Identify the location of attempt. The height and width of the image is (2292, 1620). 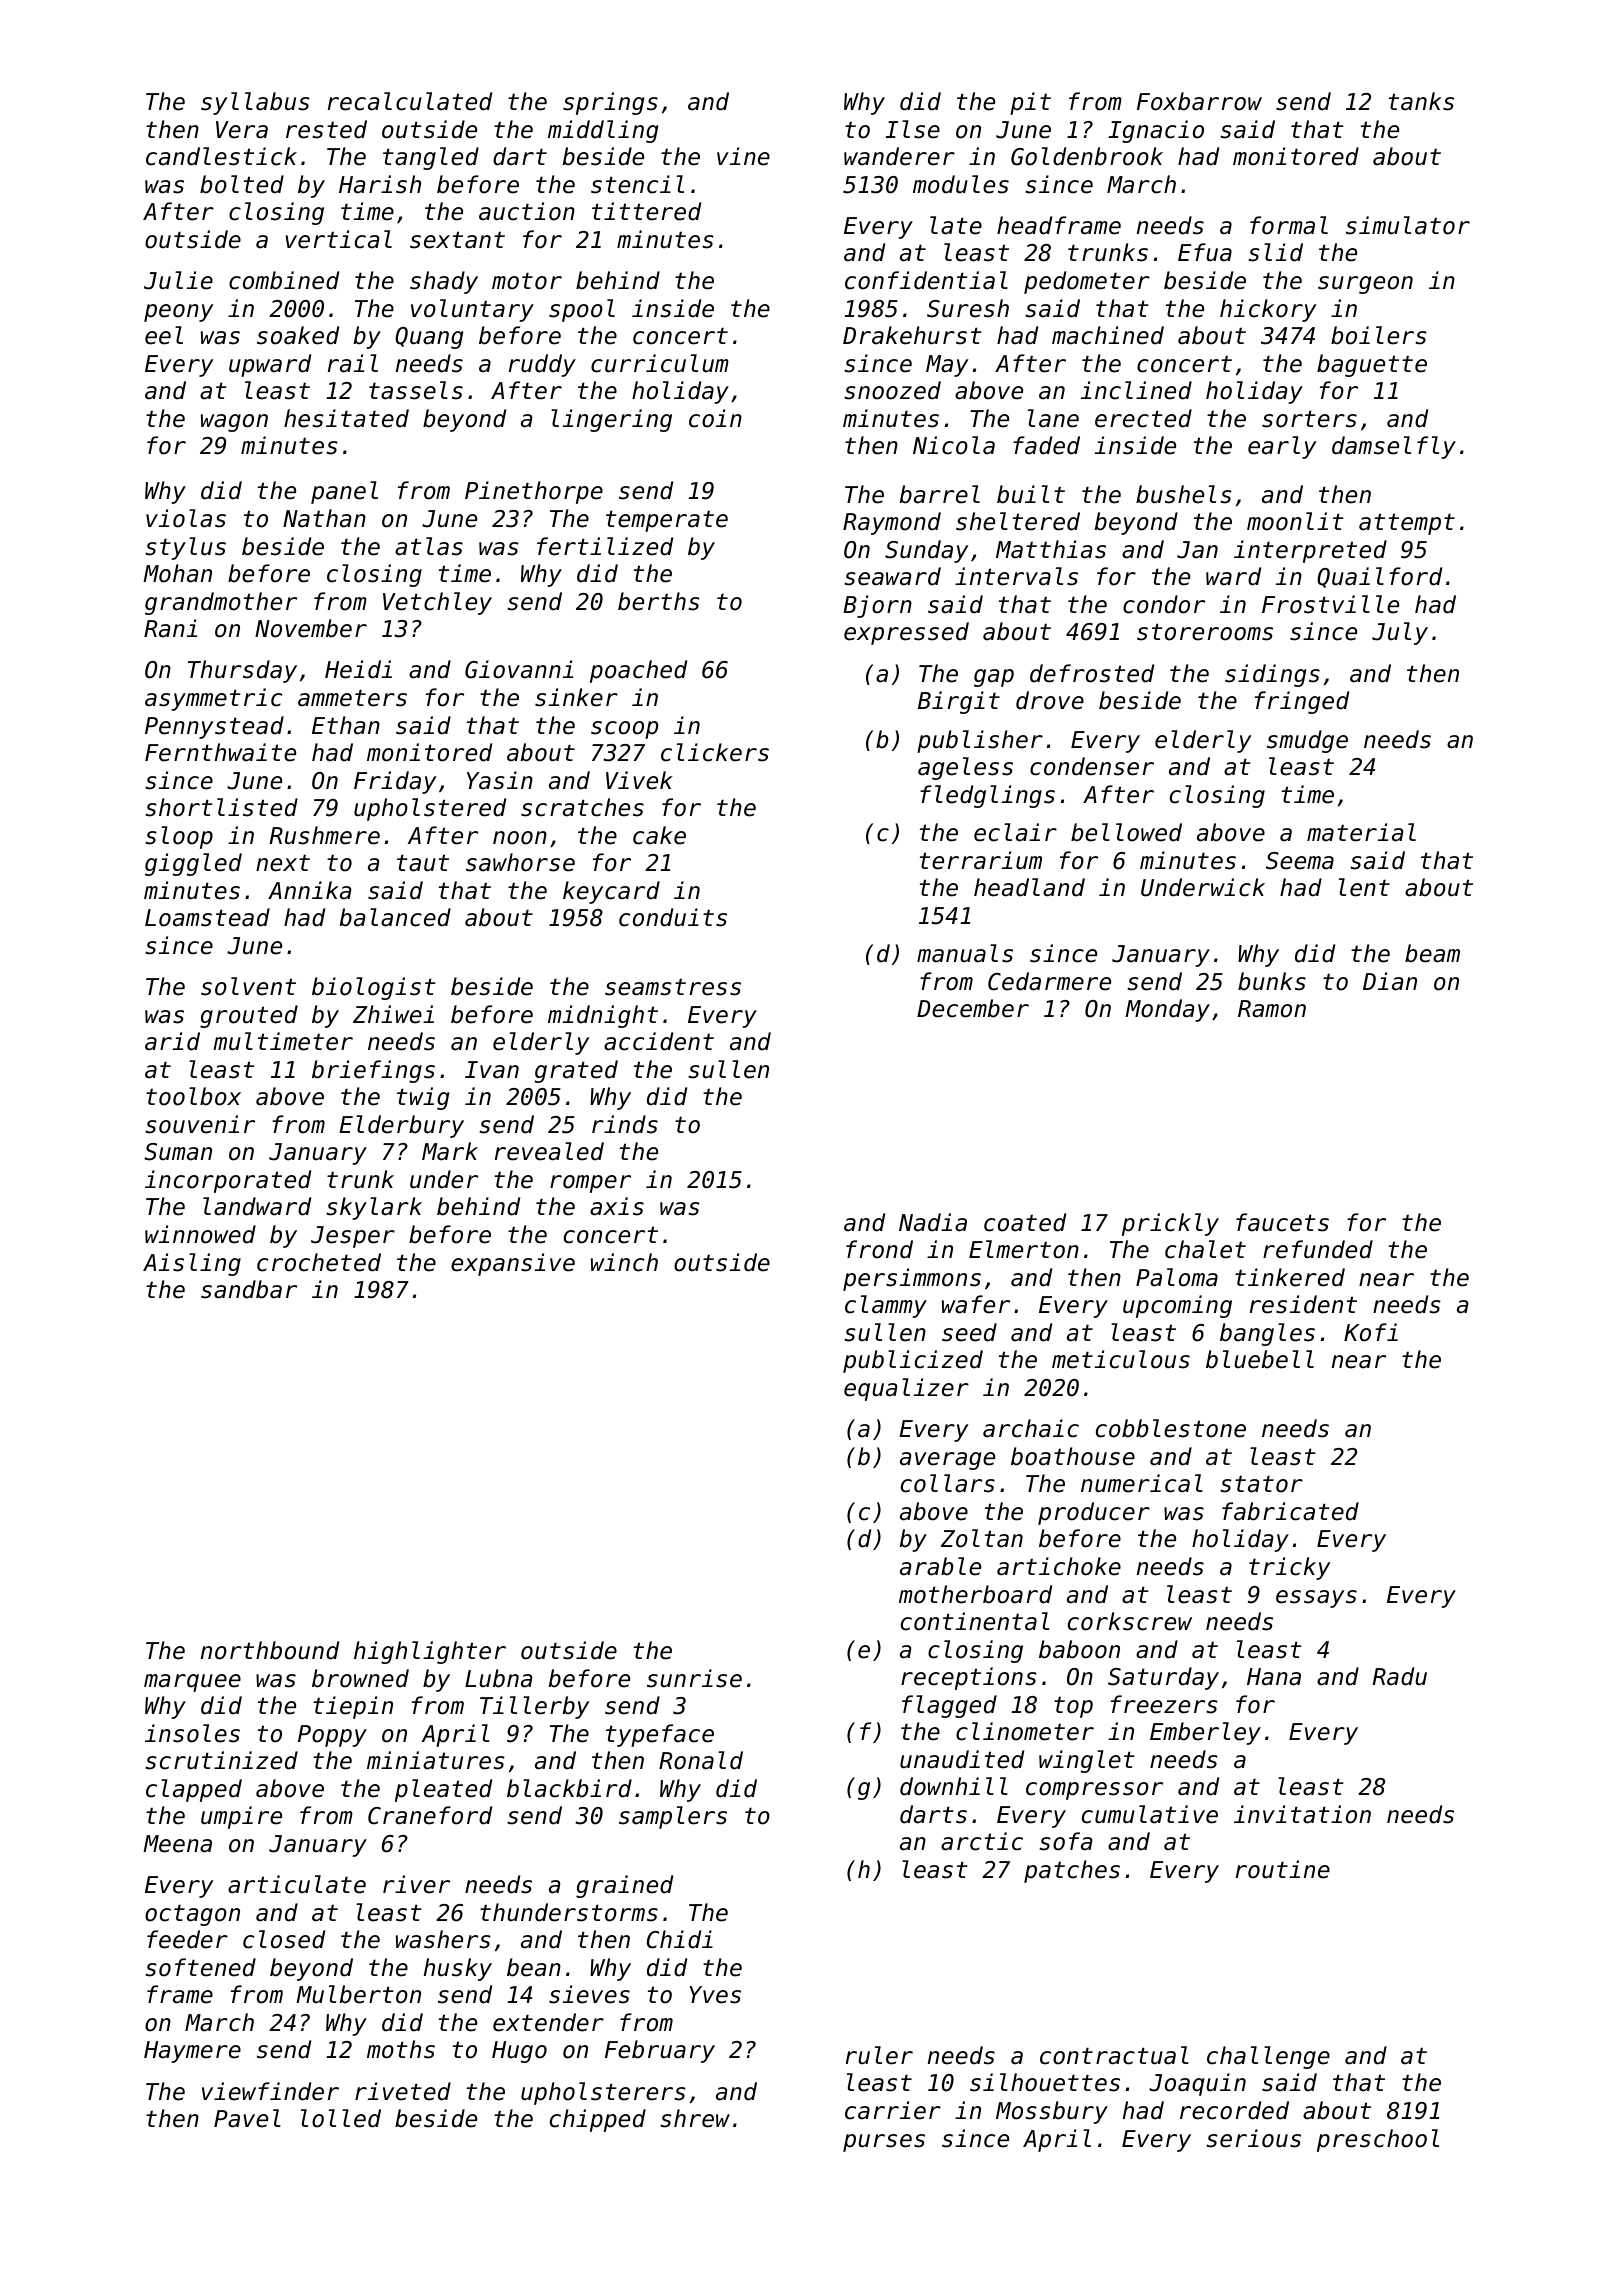
(1407, 524).
